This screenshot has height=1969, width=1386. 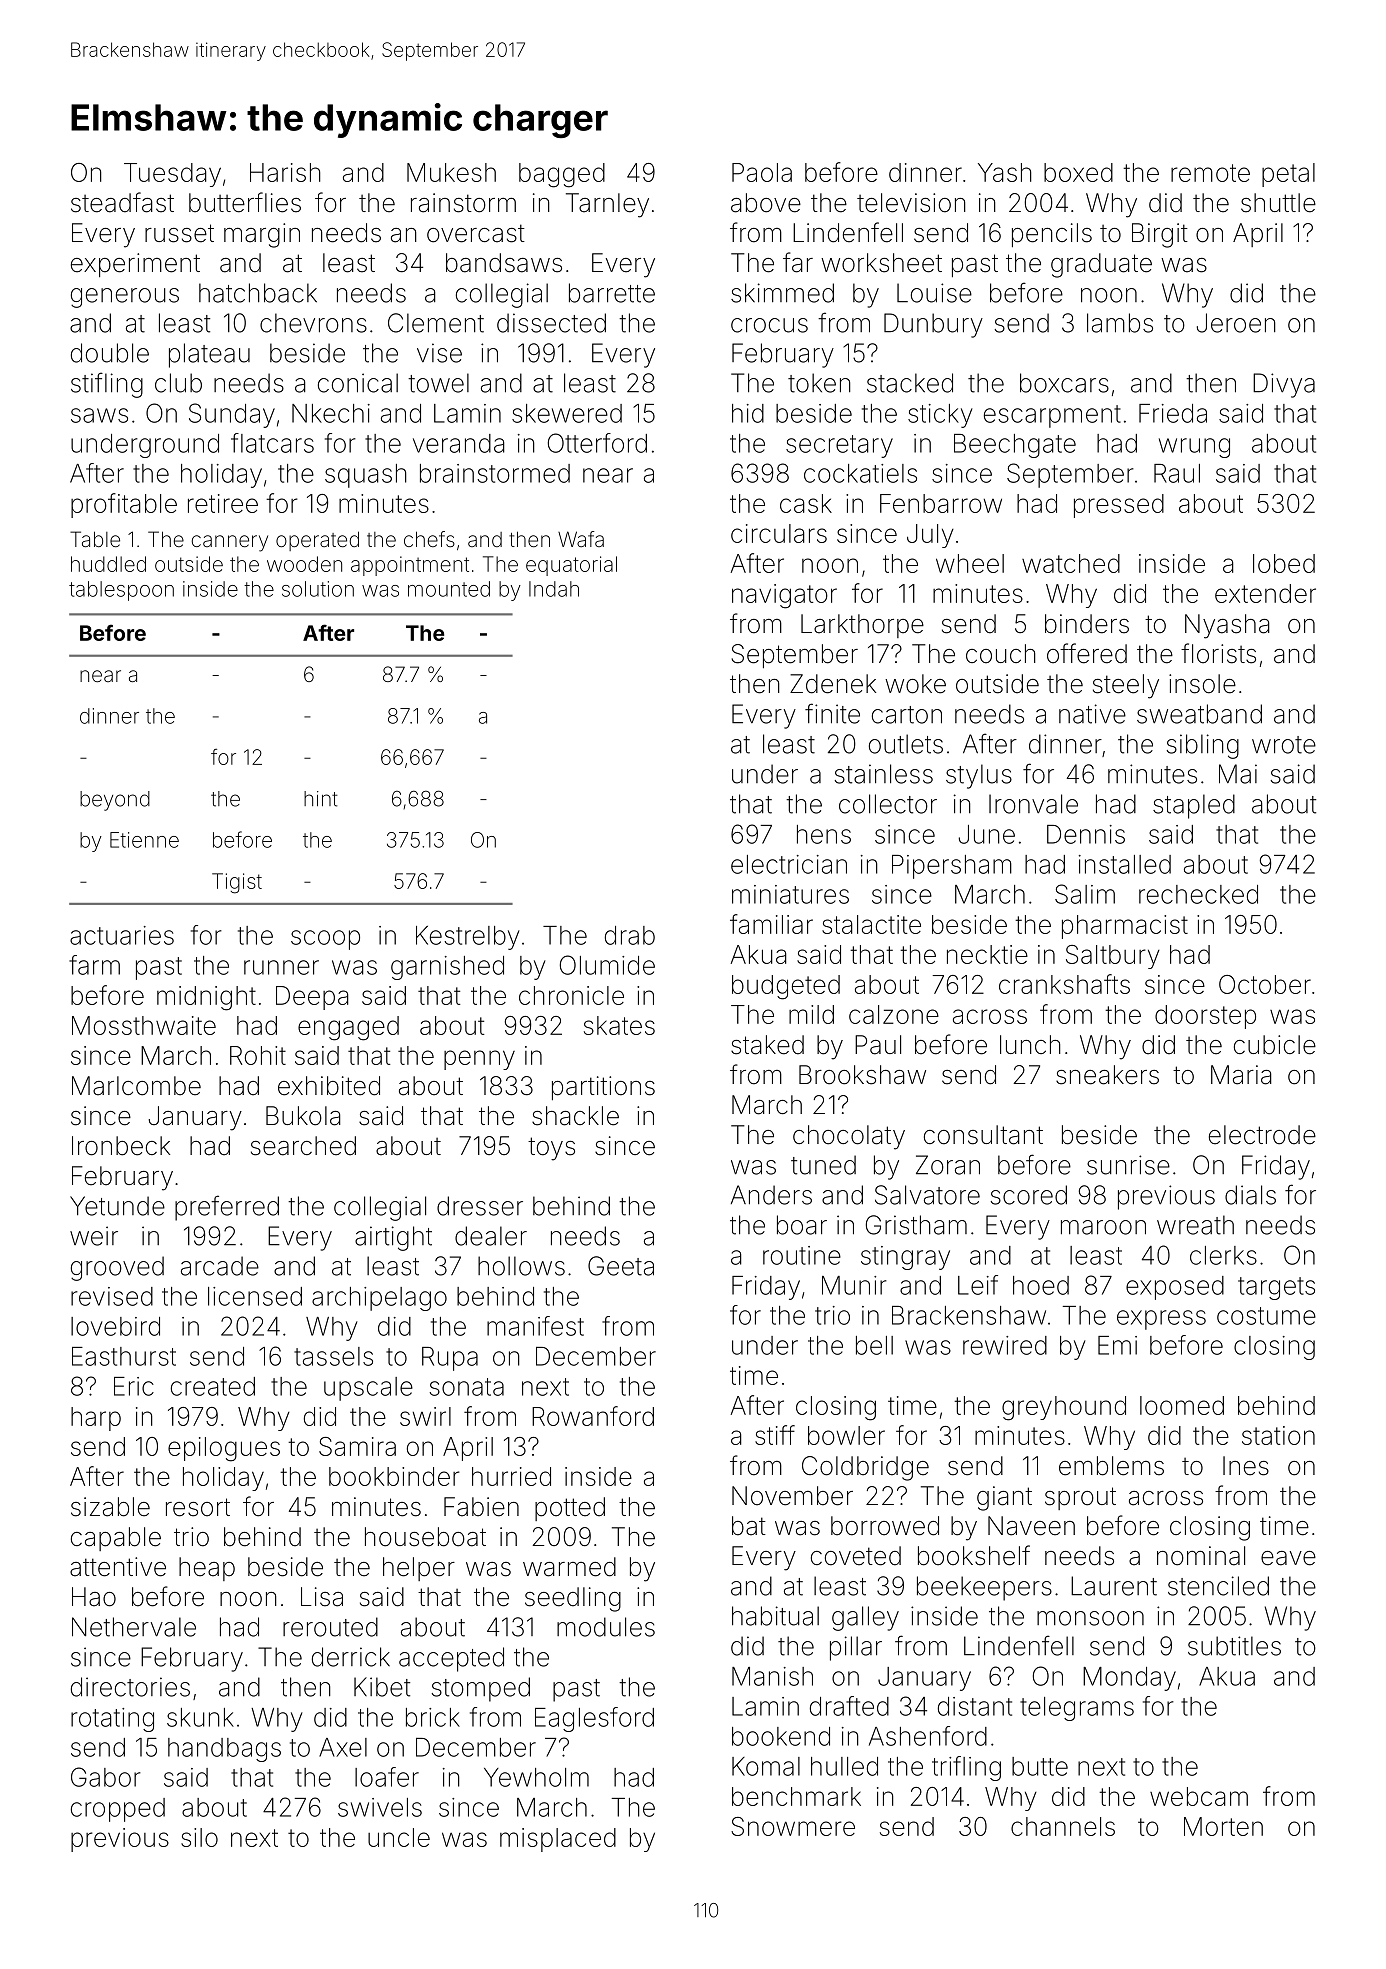 What do you see at coordinates (118, 1810) in the screenshot?
I see `cropped` at bounding box center [118, 1810].
